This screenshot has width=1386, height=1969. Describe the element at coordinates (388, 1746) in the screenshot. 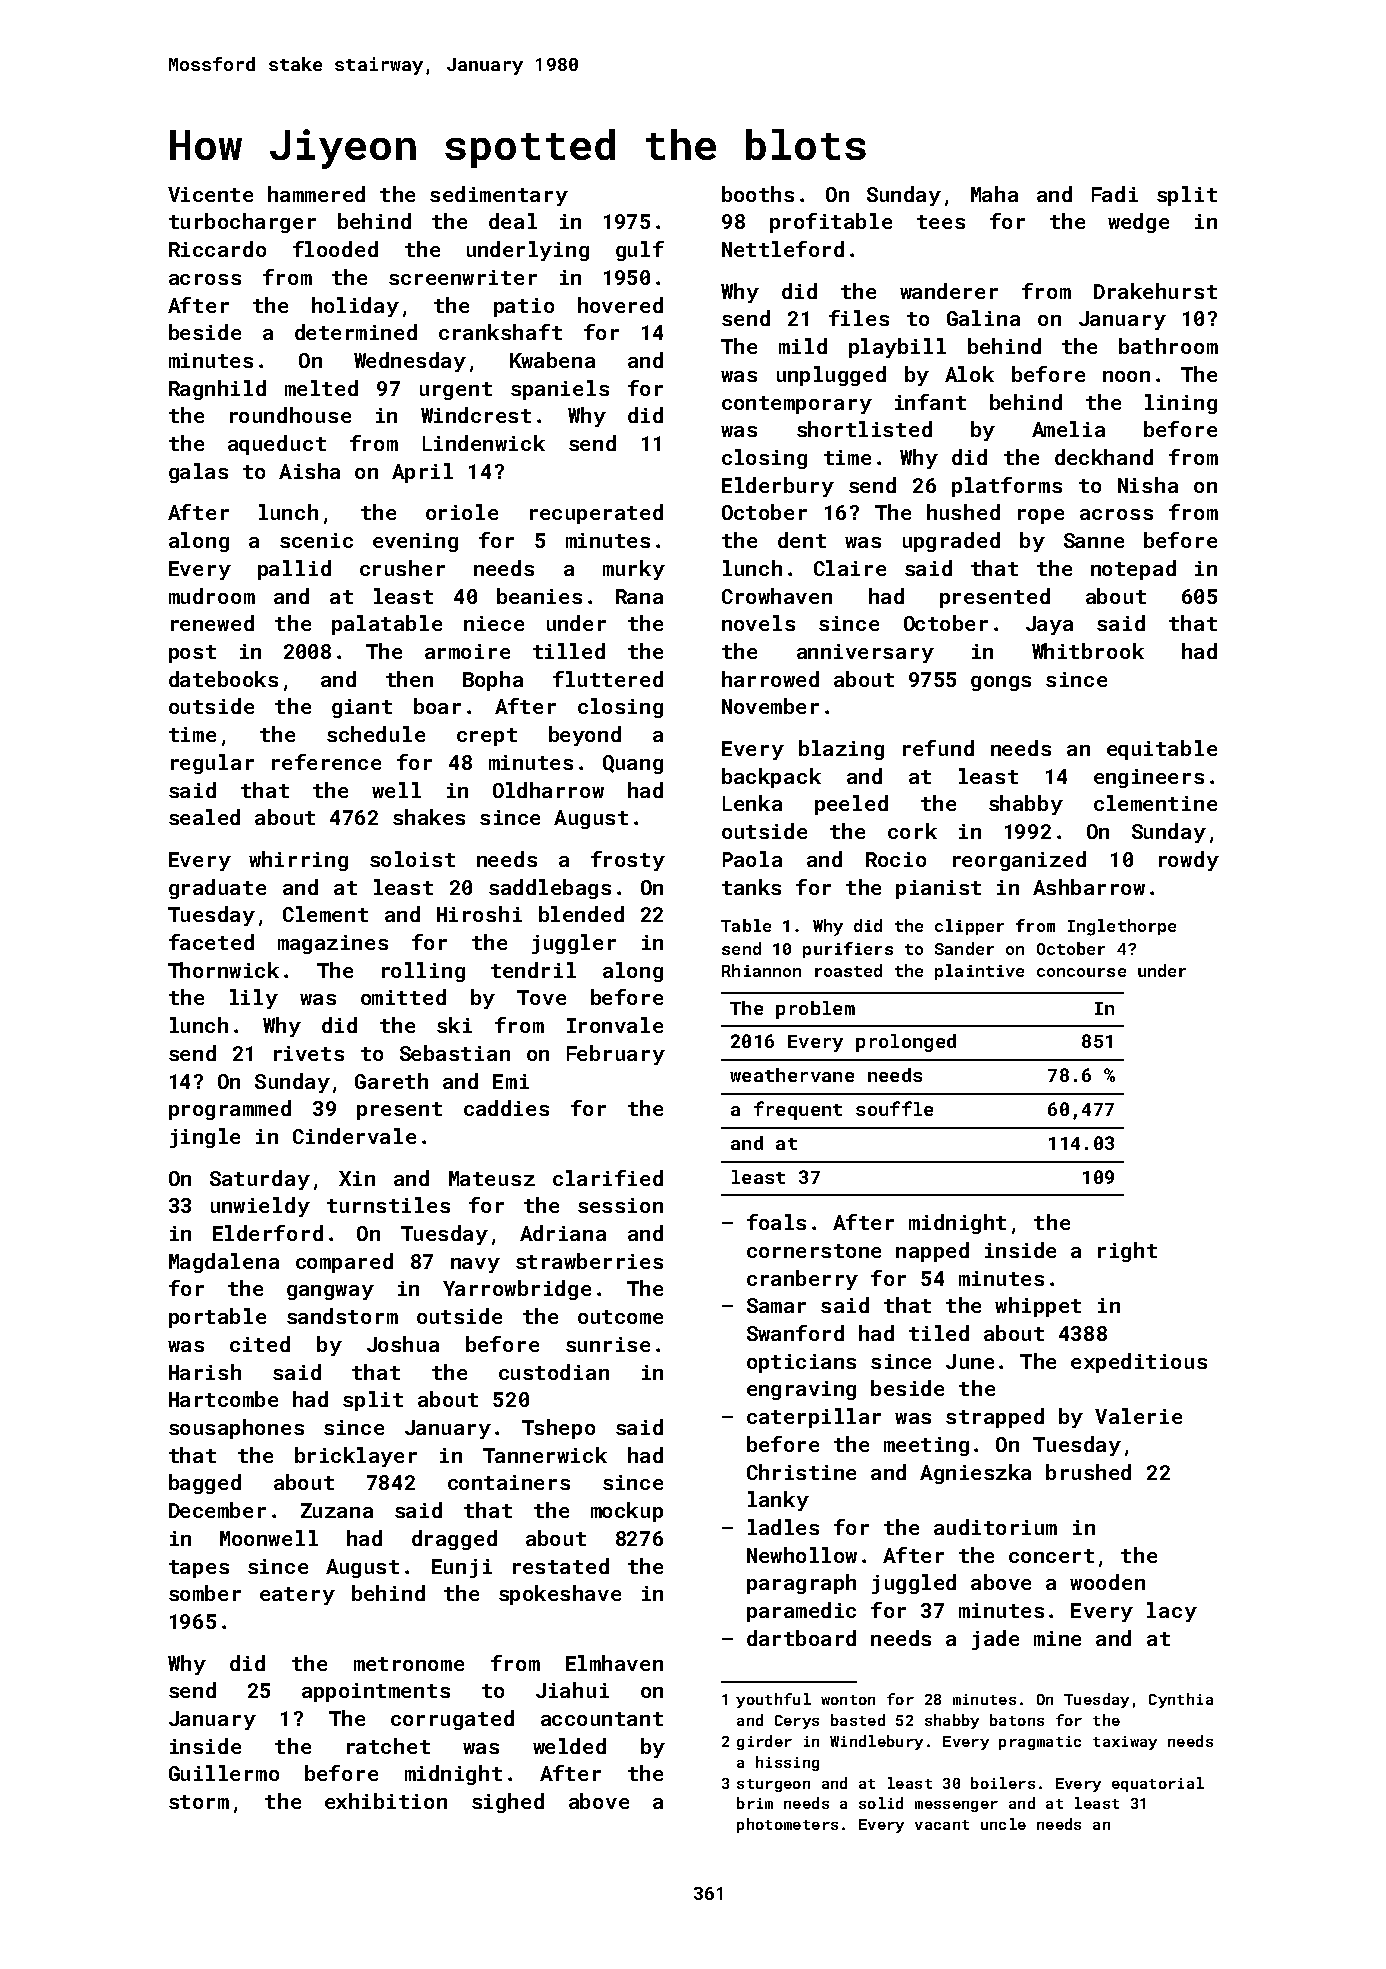

I see `ratchet` at that location.
